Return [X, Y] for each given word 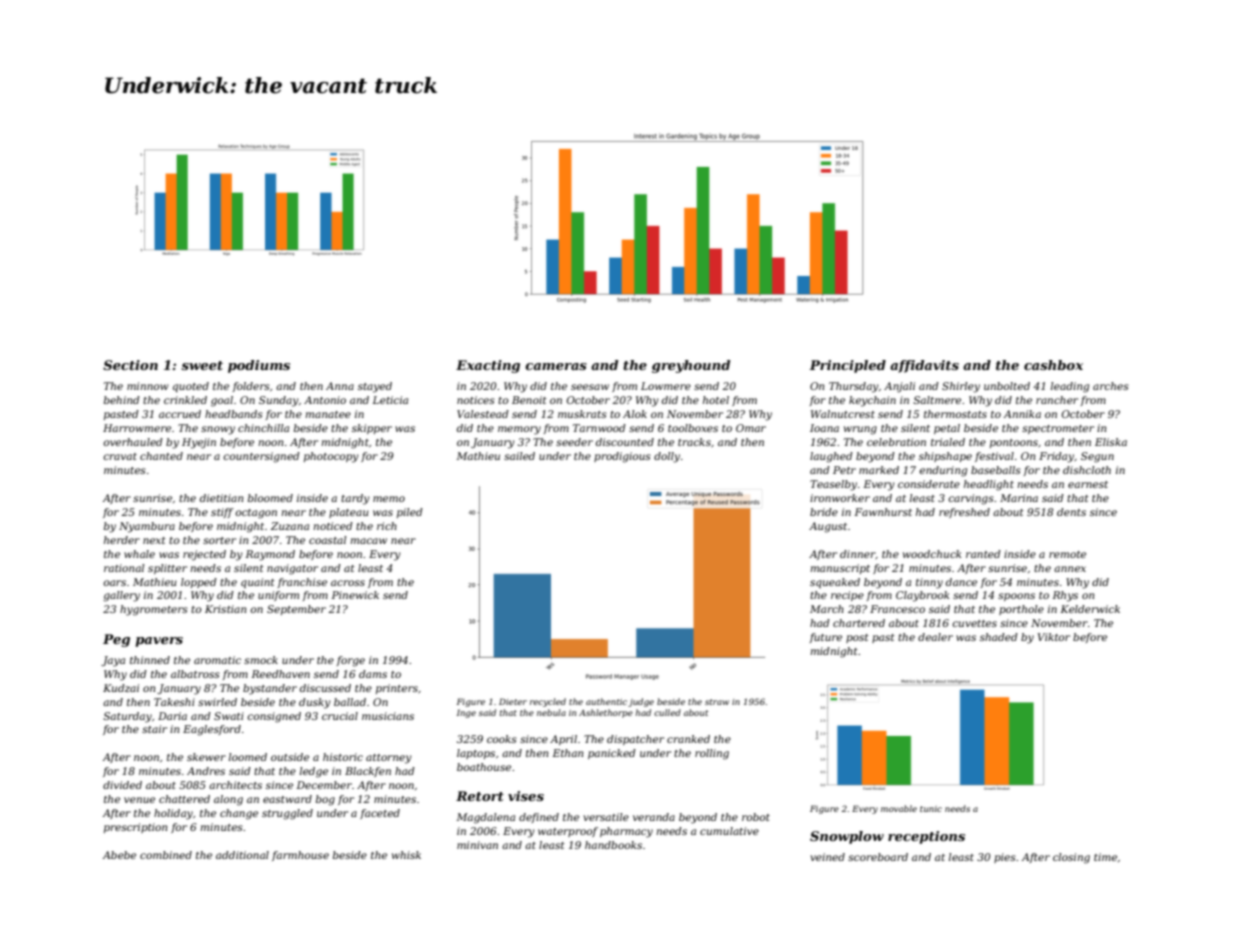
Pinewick [355, 595]
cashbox [1053, 365]
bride [824, 512]
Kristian [225, 609]
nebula [551, 712]
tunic [931, 809]
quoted [191, 387]
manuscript [840, 569]
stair [154, 729]
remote [1067, 554]
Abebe [119, 855]
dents [1071, 512]
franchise [302, 583]
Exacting [488, 366]
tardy [355, 499]
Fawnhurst [883, 512]
